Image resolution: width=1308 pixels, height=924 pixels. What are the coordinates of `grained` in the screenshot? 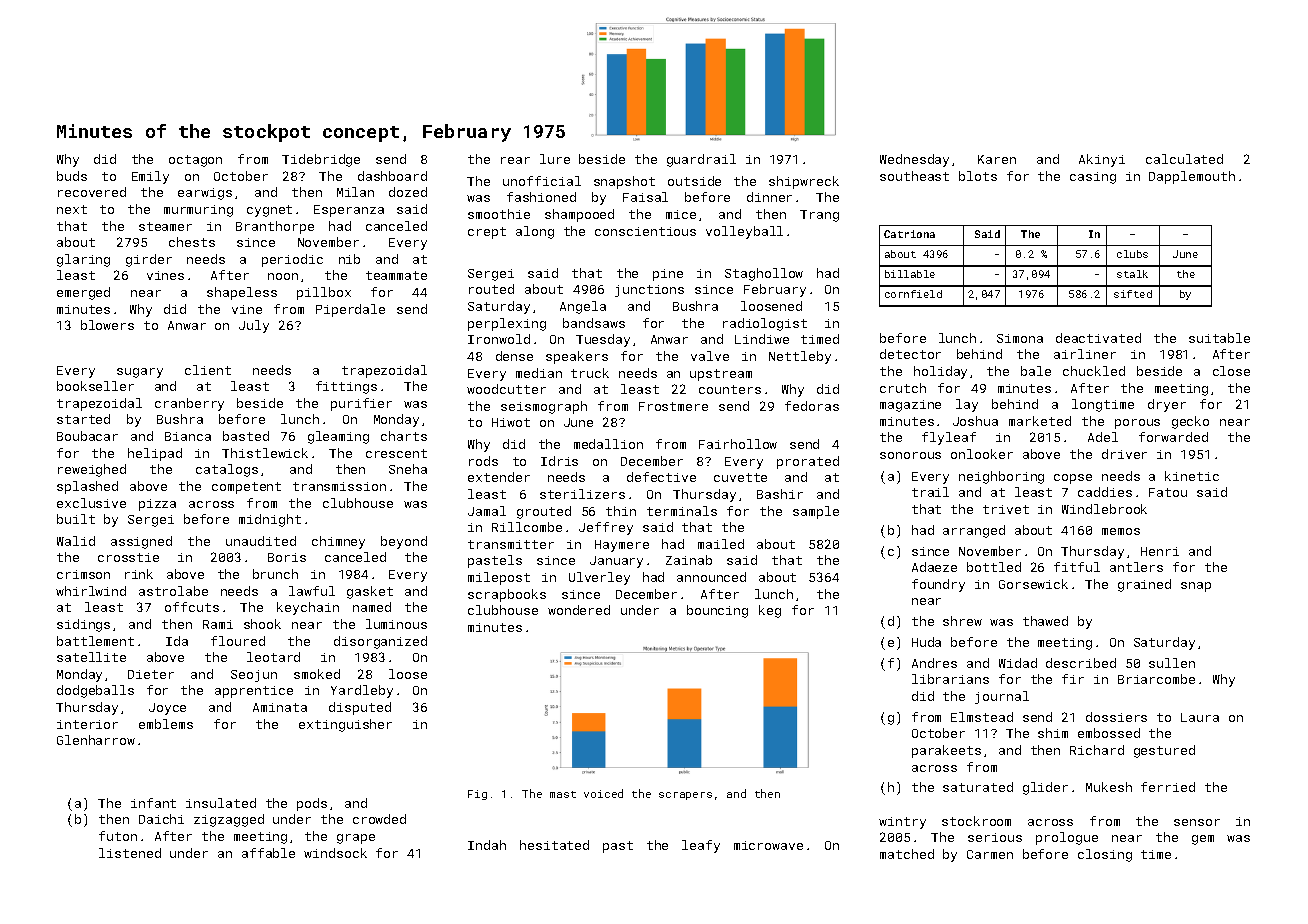 It's located at (1144, 585).
